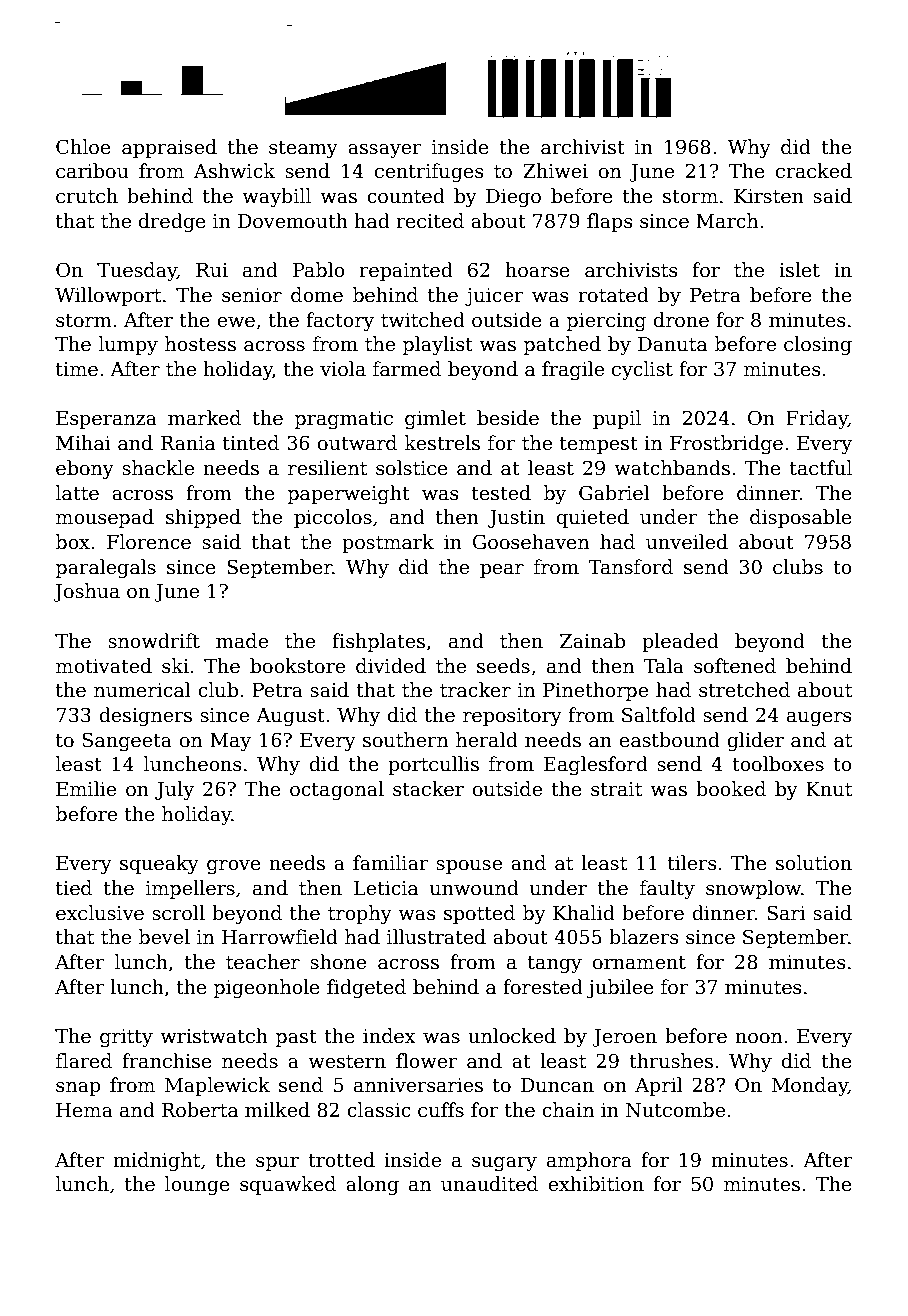 The height and width of the image is (1316, 908). Describe the element at coordinates (631, 567) in the image. I see `Tansford` at that location.
